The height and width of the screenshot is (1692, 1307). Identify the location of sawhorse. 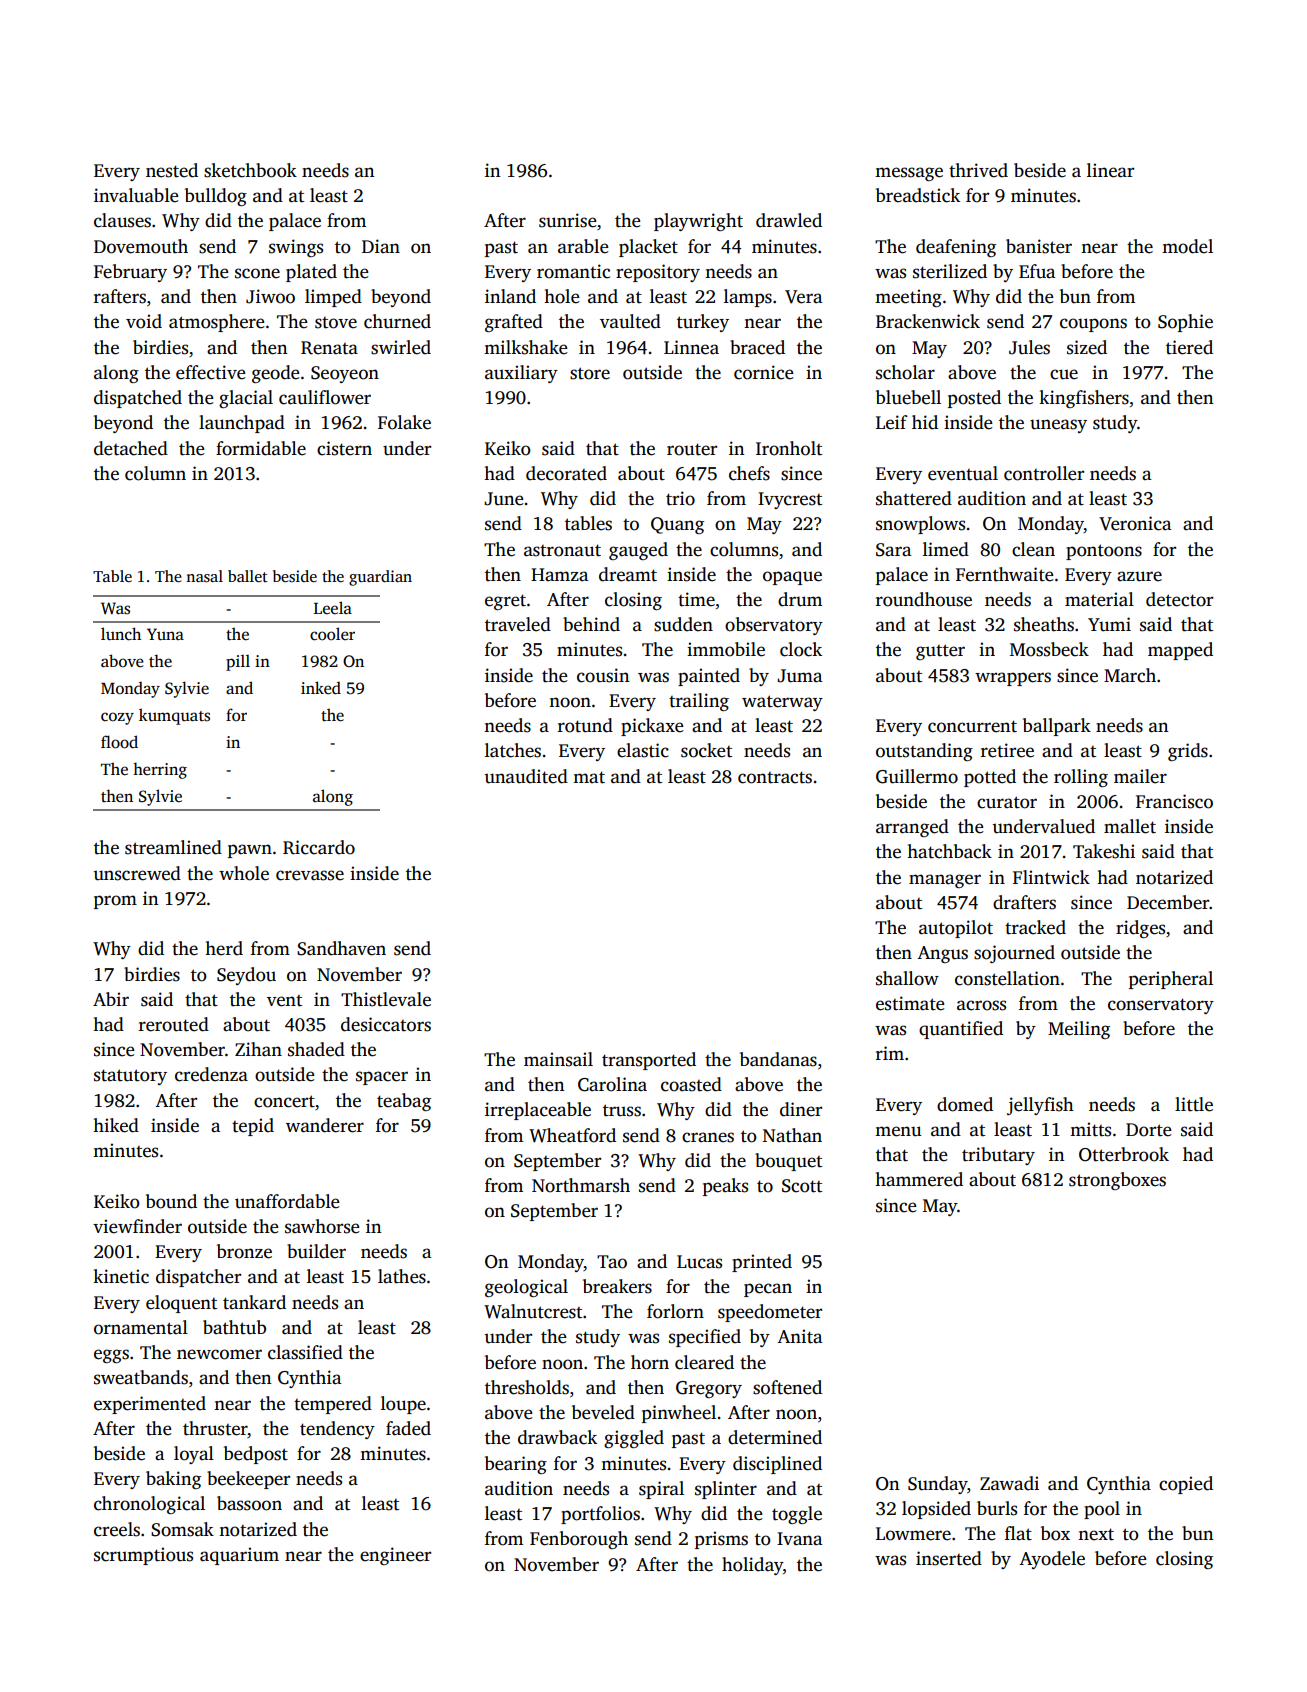
(322, 1226).
